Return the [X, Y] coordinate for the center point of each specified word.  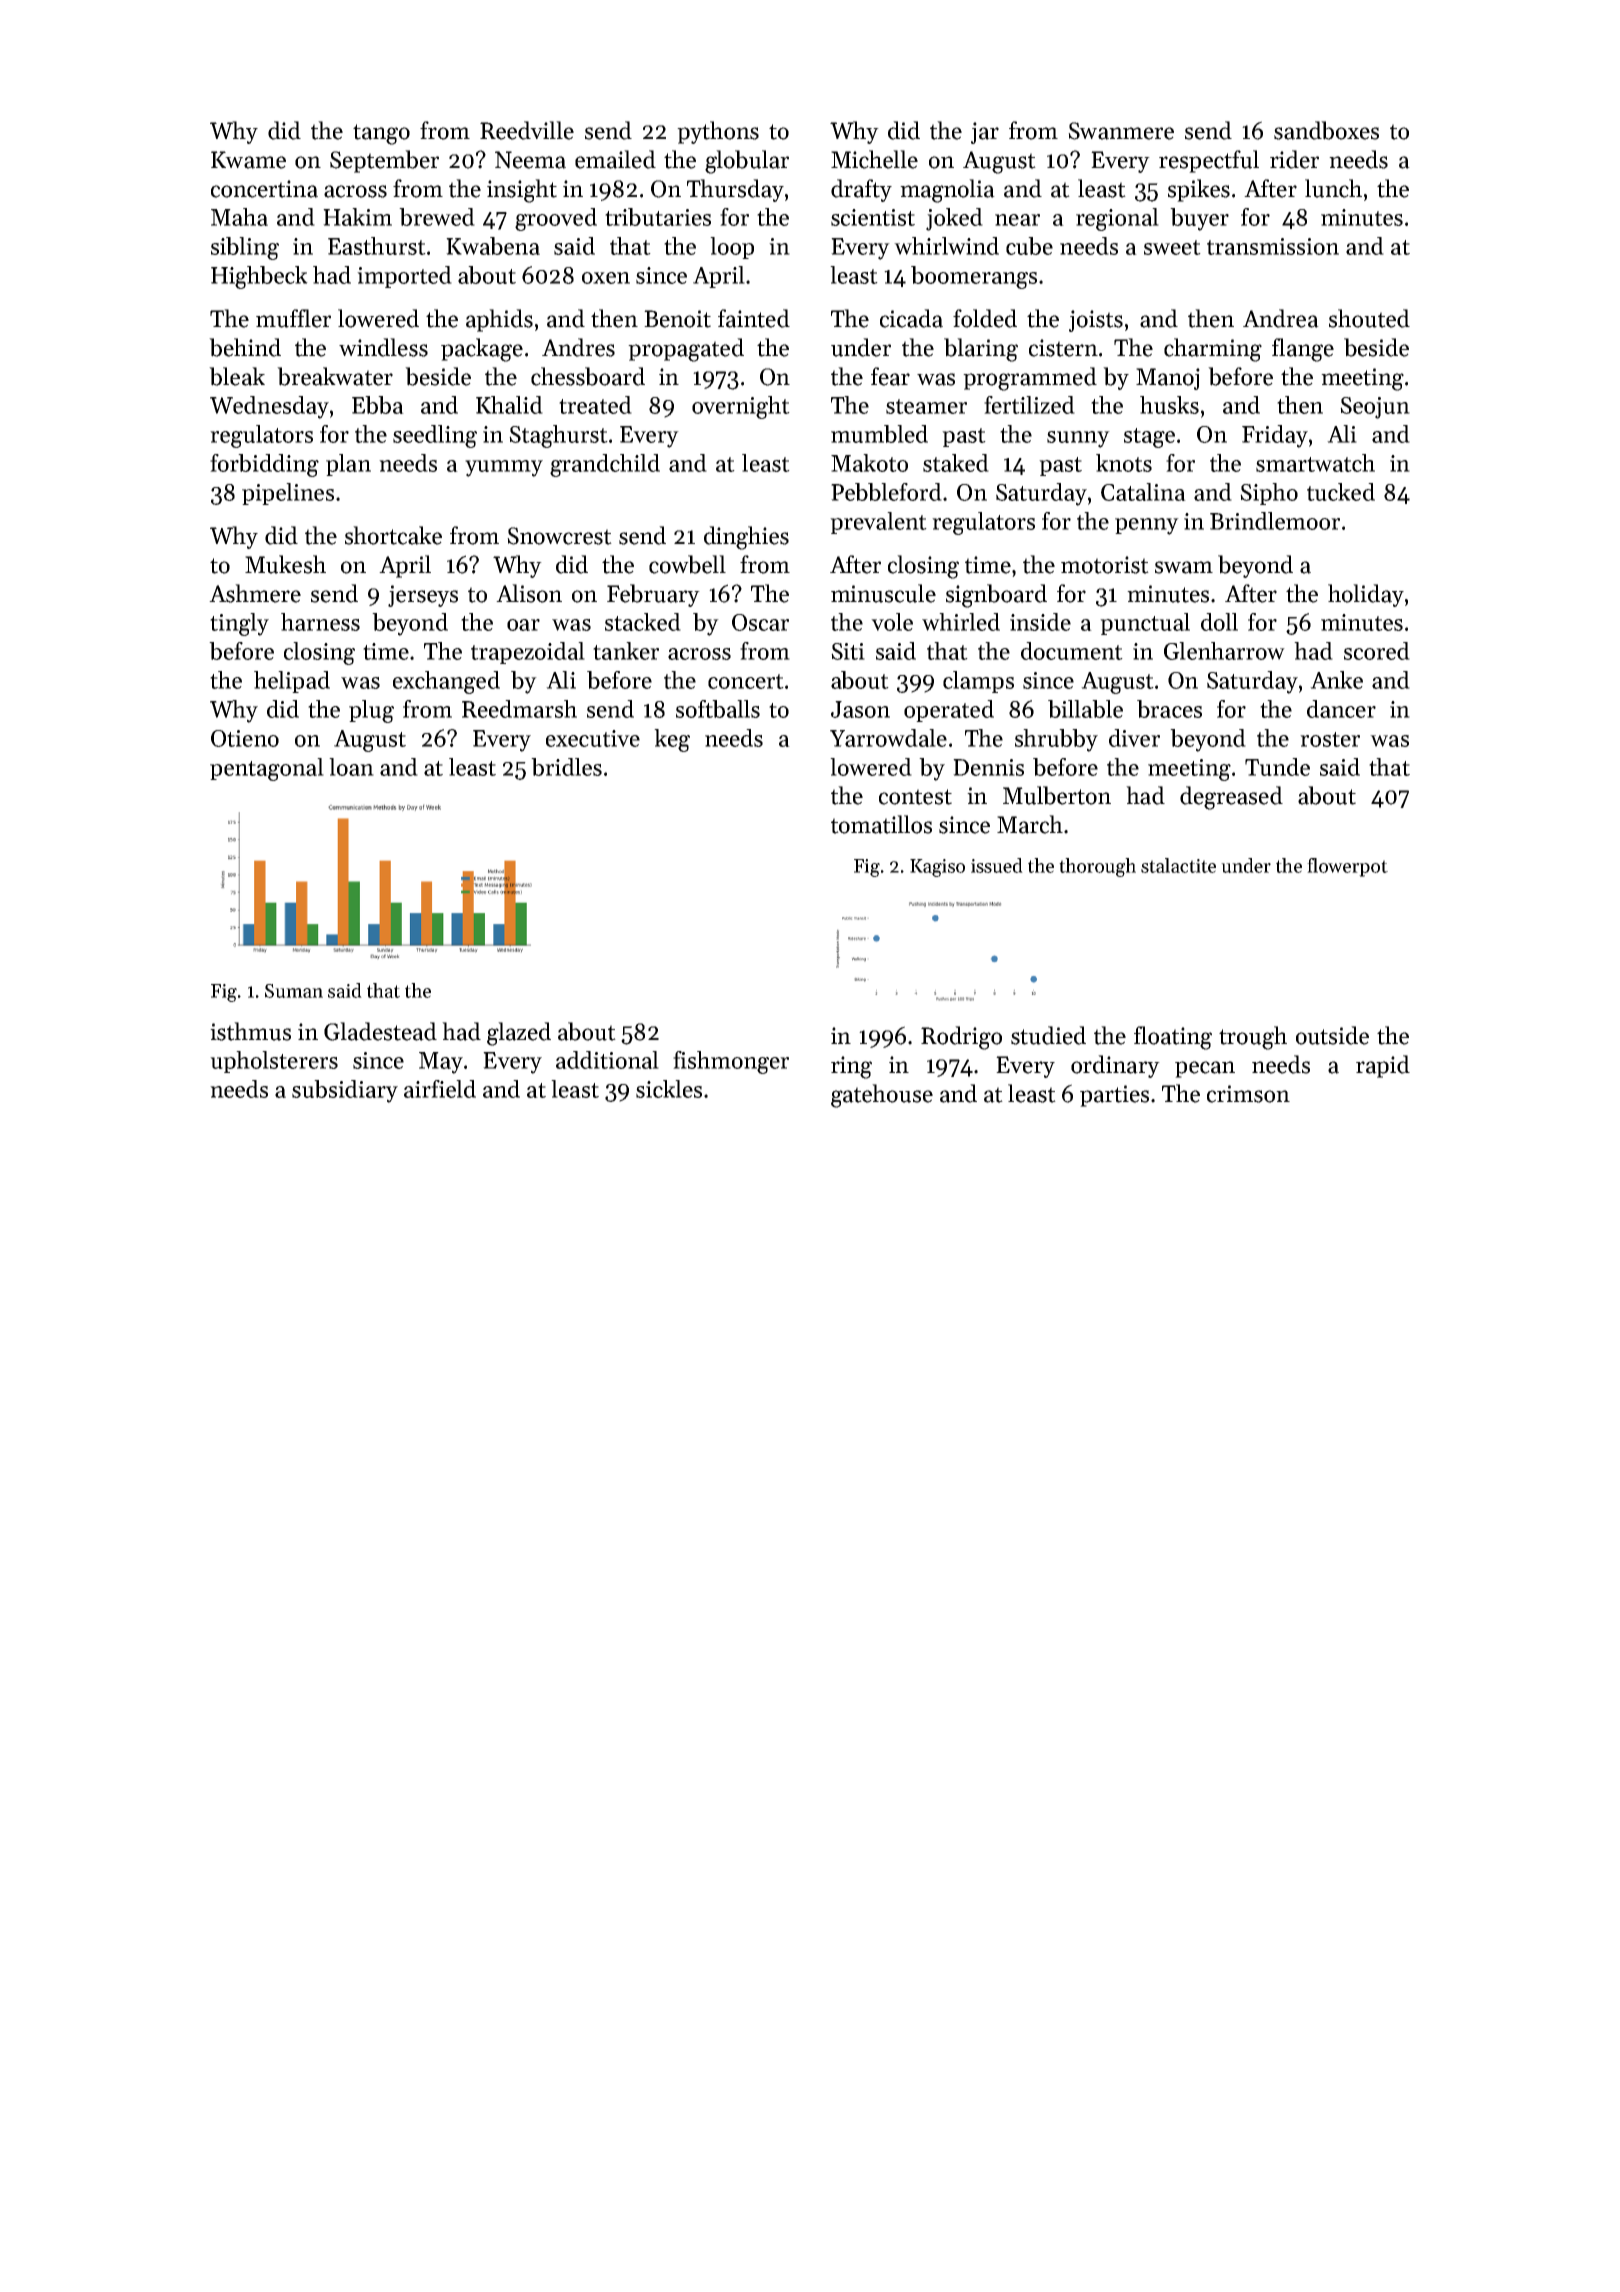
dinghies [746, 538]
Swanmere [1121, 131]
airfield [440, 1089]
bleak [237, 376]
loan [351, 767]
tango [381, 134]
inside [1040, 622]
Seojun [1375, 408]
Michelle [874, 159]
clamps [978, 682]
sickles [669, 1089]
